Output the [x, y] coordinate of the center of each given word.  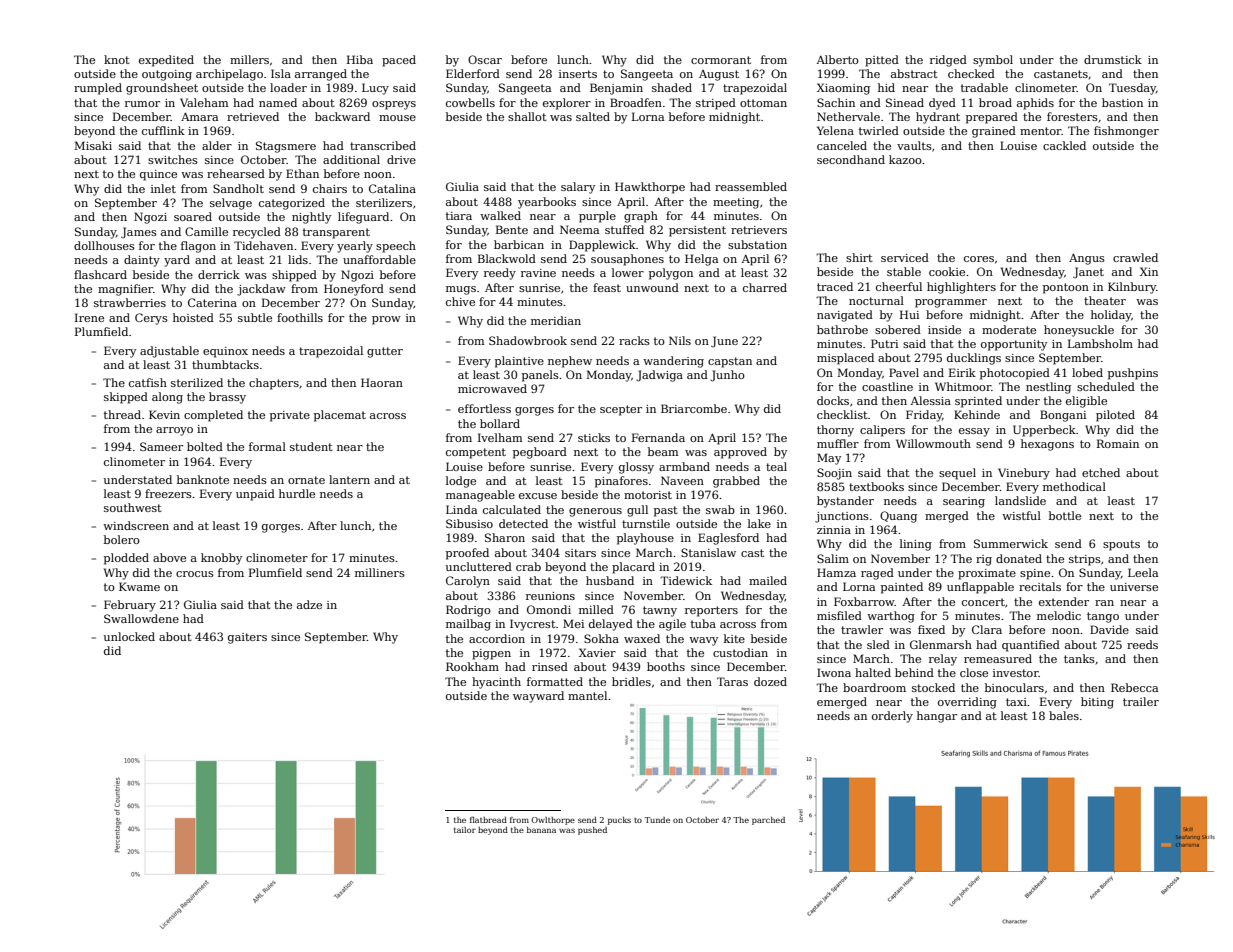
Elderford [473, 73]
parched [768, 821]
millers [249, 59]
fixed [931, 629]
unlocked [129, 636]
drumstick [1113, 59]
